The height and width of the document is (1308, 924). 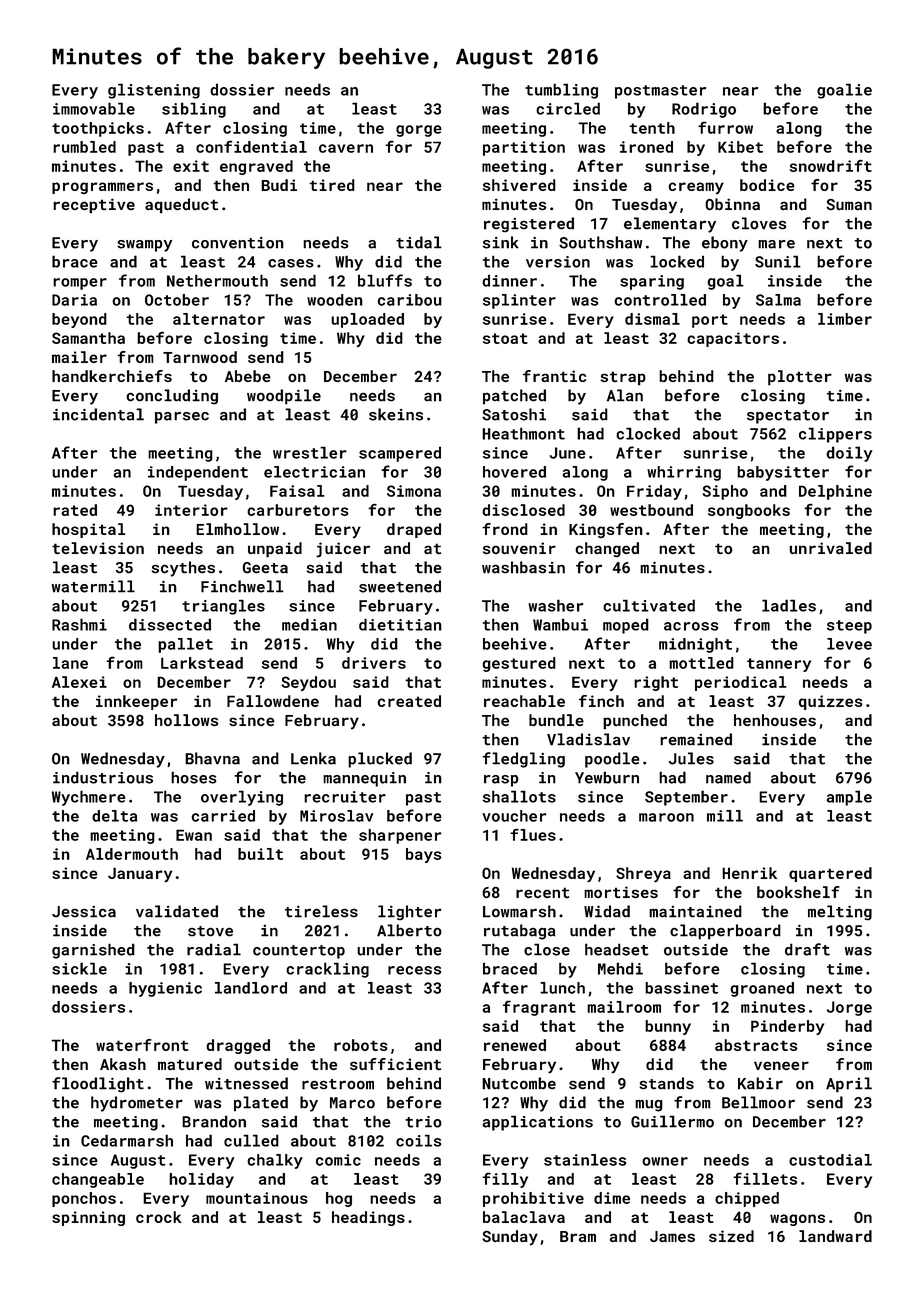 What do you see at coordinates (749, 511) in the document?
I see `songbooks` at bounding box center [749, 511].
